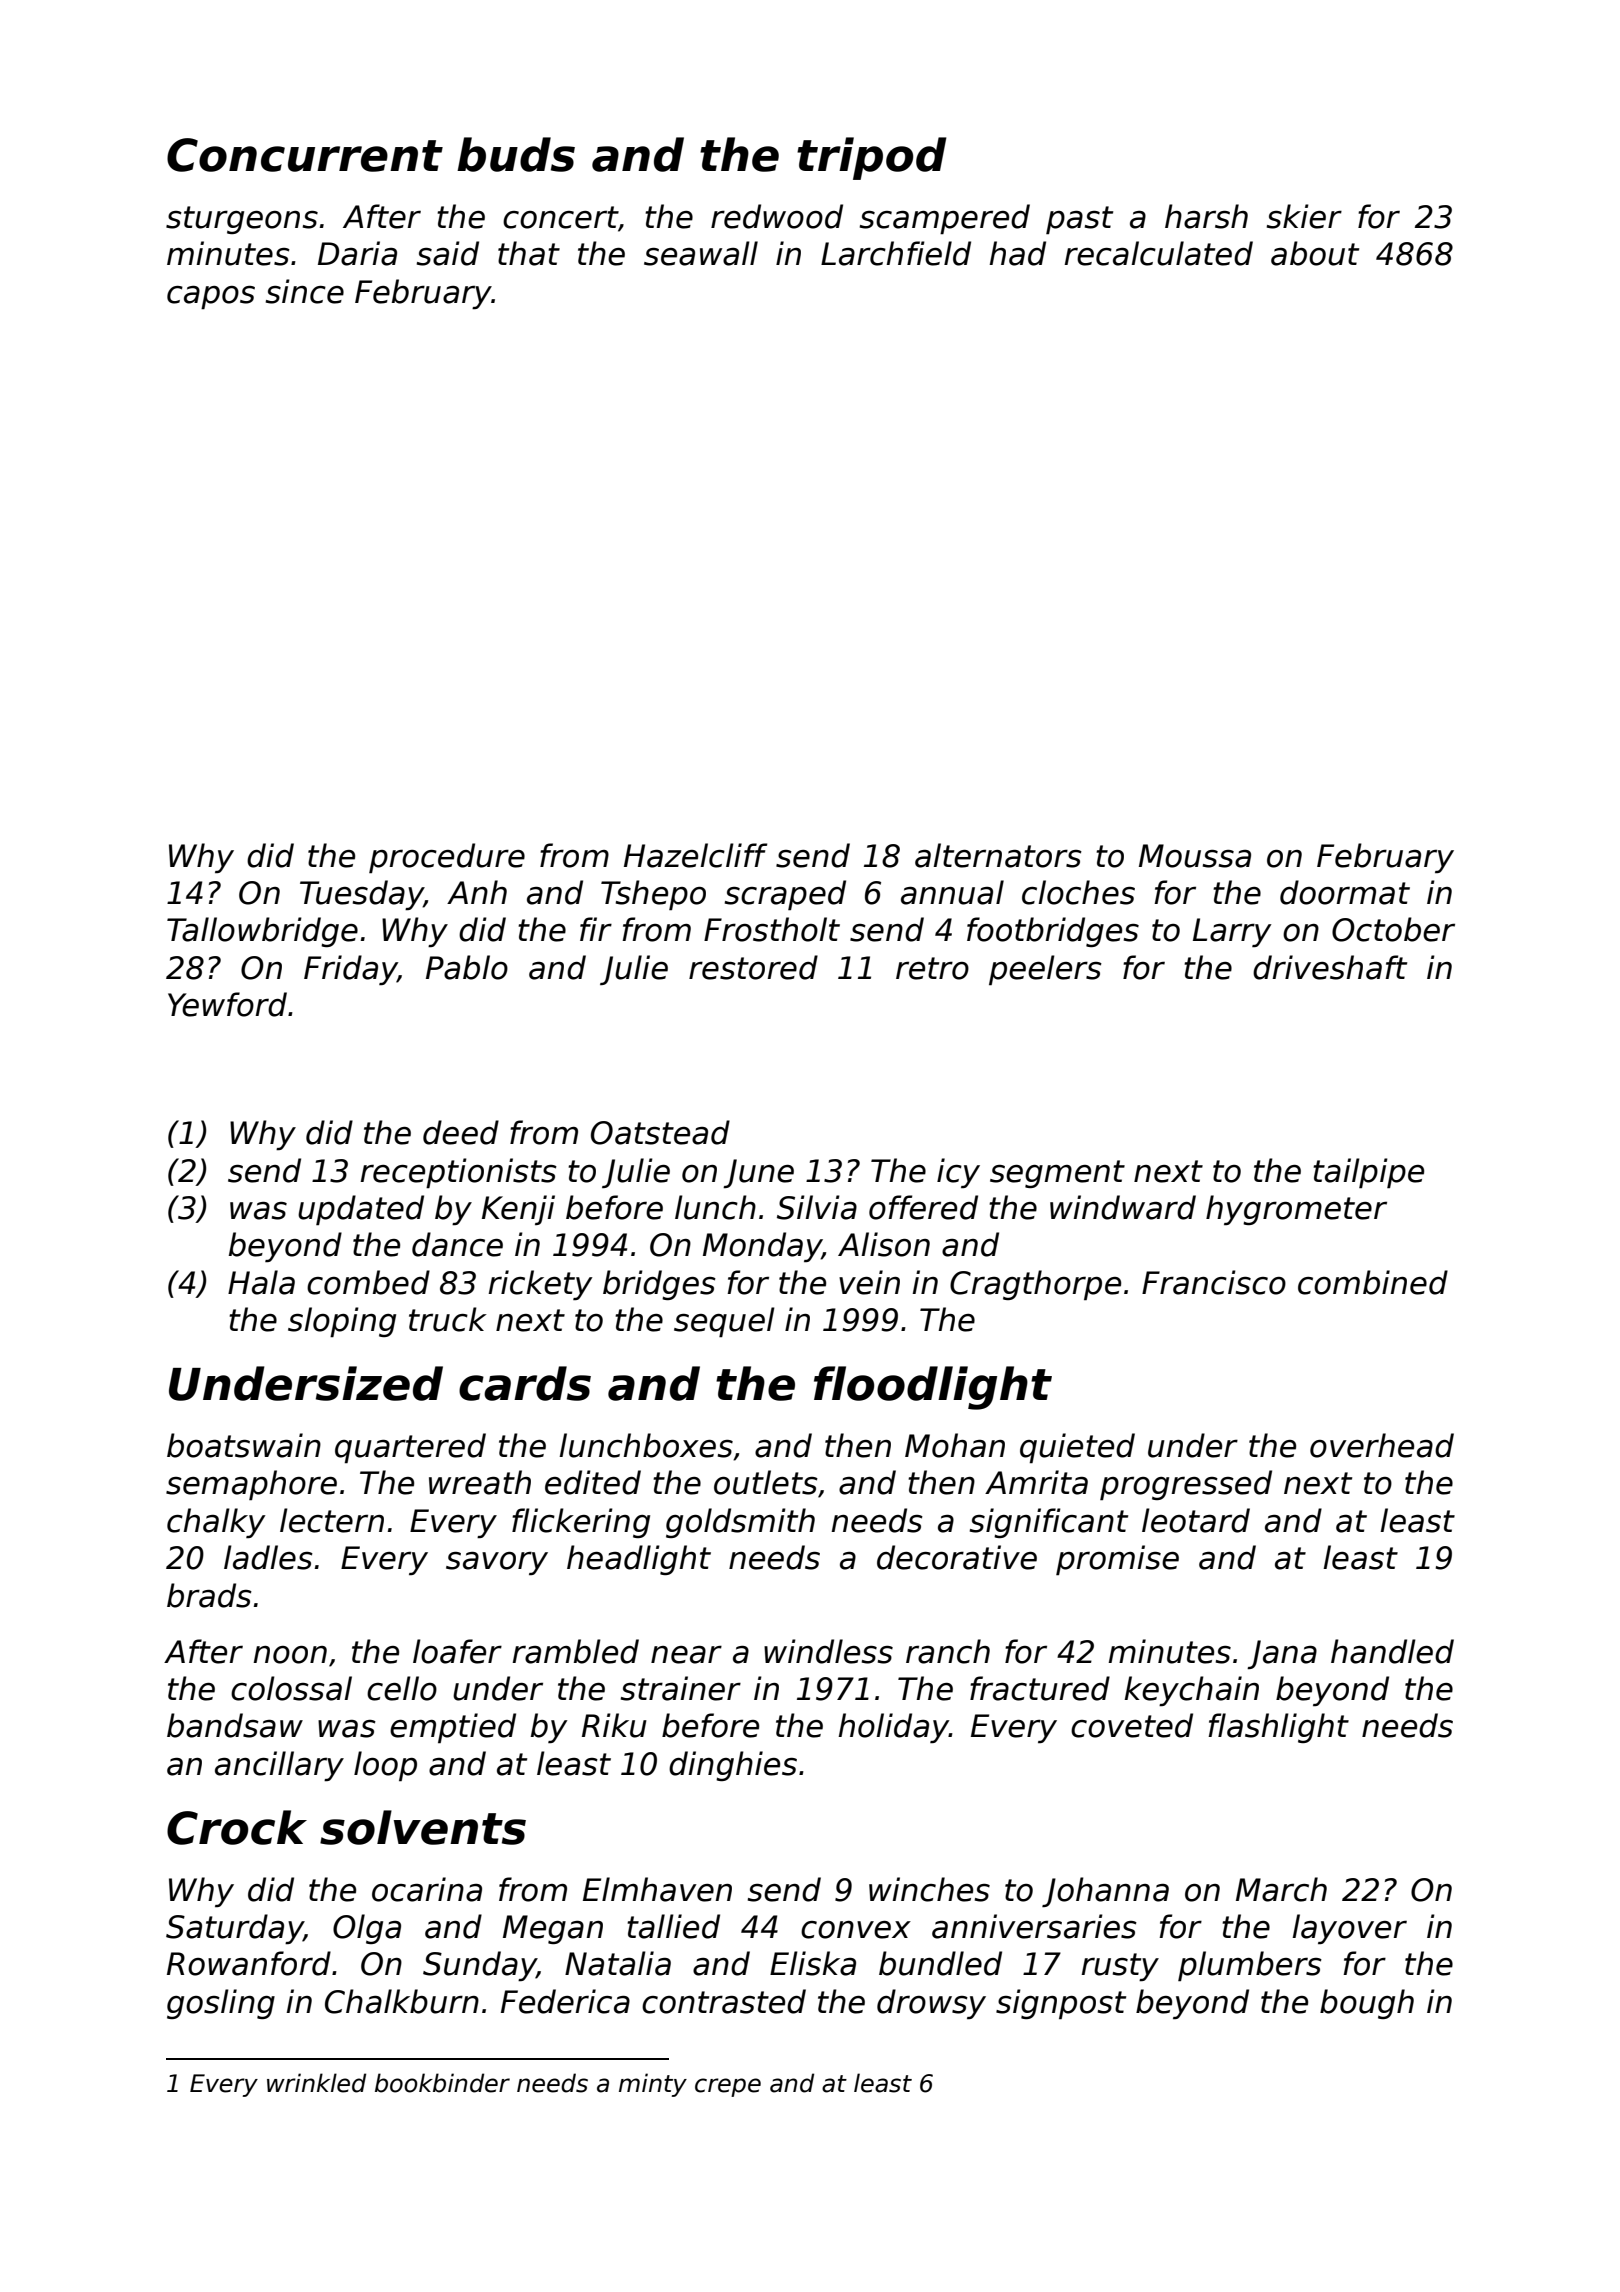  What do you see at coordinates (1206, 216) in the page?
I see `harsh` at bounding box center [1206, 216].
